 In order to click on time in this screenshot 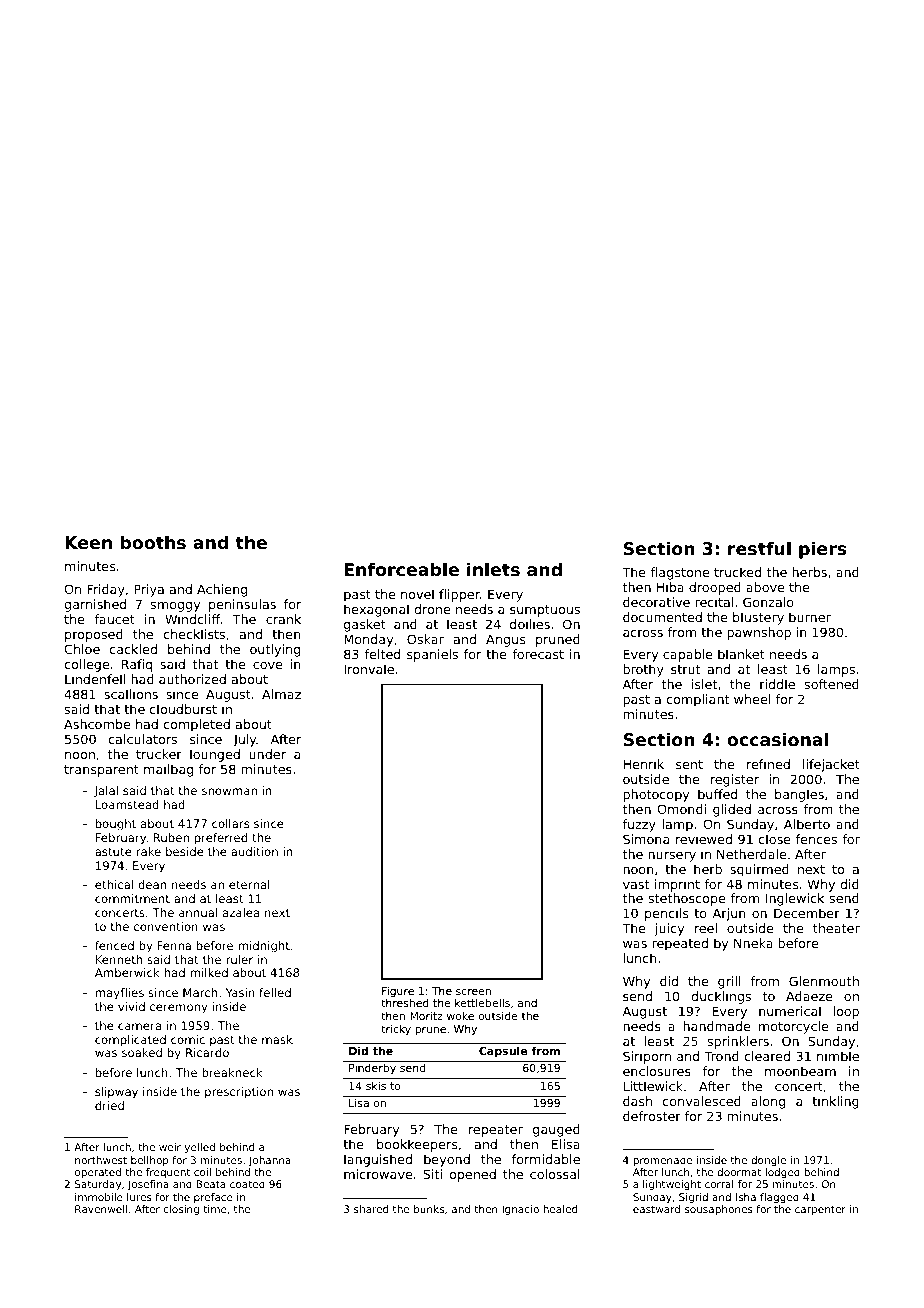, I will do `click(215, 1209)`.
